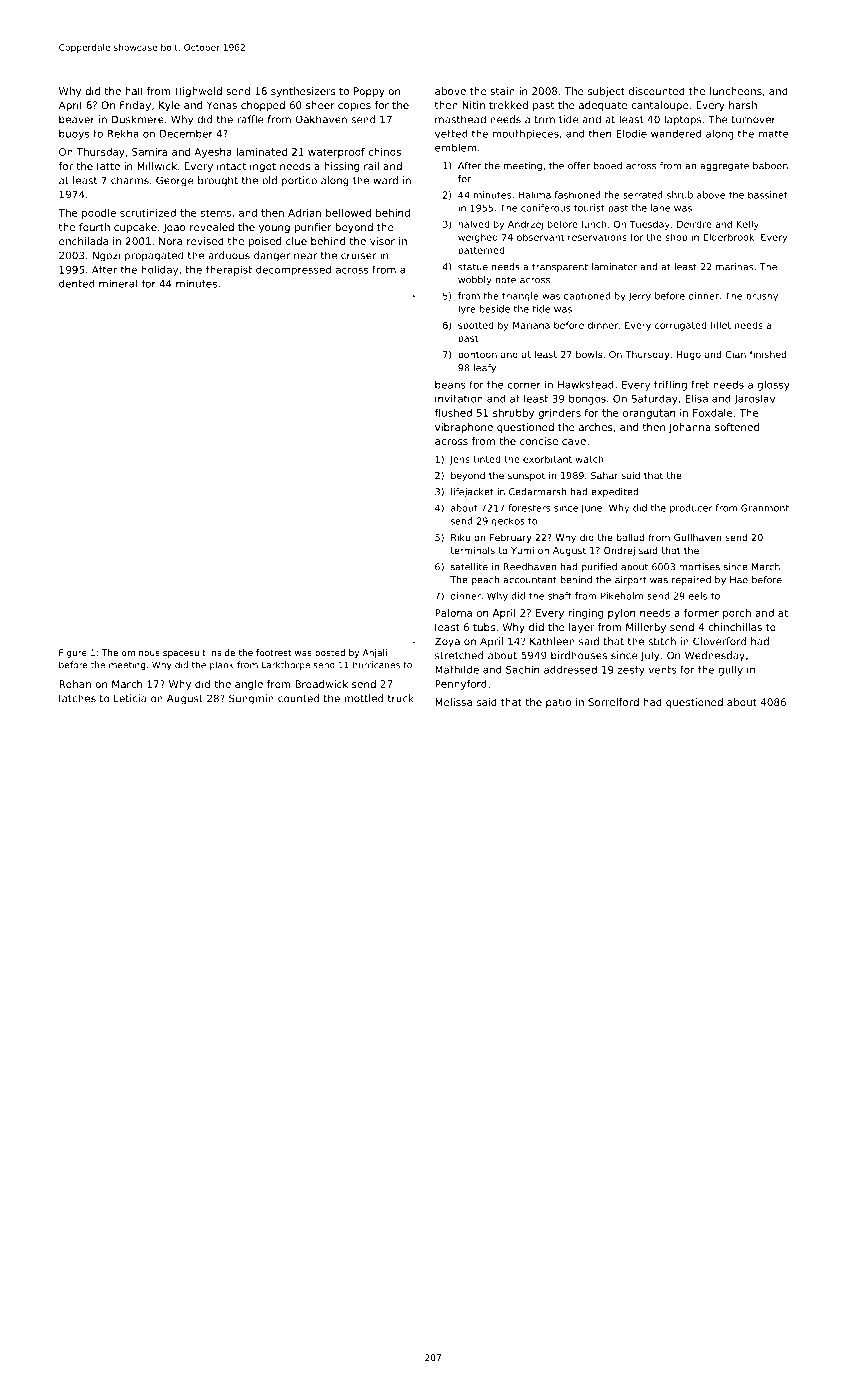 The image size is (849, 1400). I want to click on weighed, so click(478, 238).
